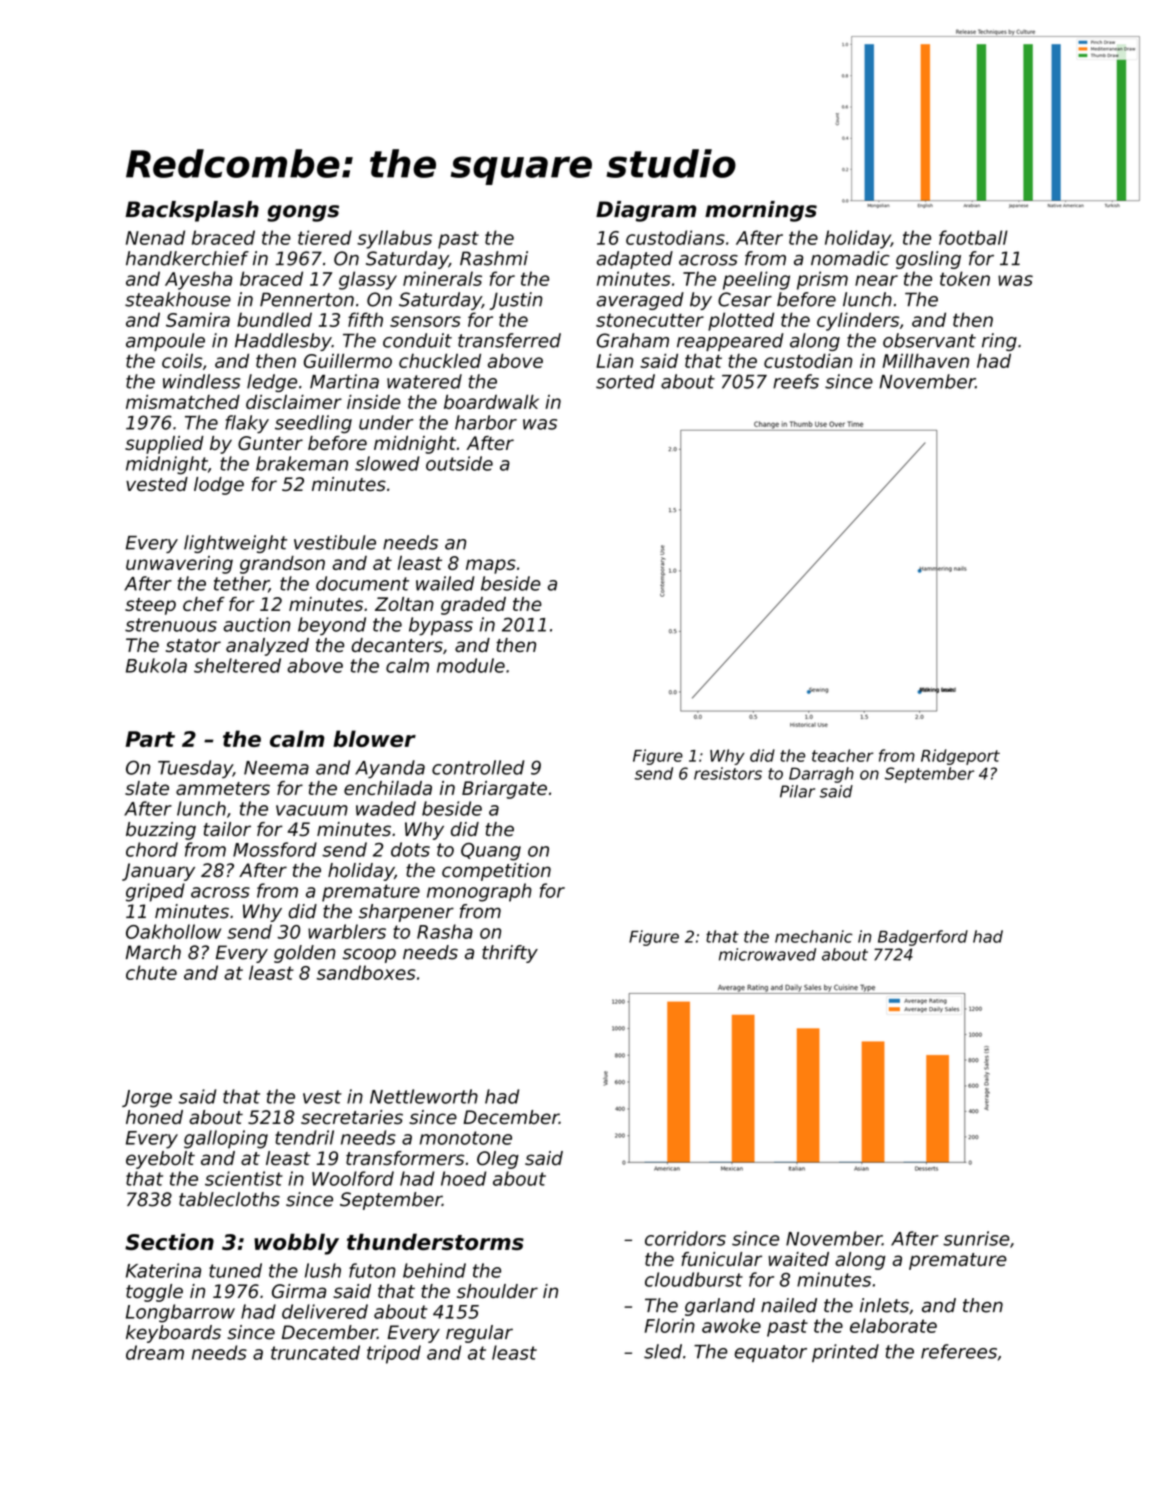 The height and width of the screenshot is (1502, 1161). Describe the element at coordinates (721, 1259) in the screenshot. I see `funicular` at that location.
